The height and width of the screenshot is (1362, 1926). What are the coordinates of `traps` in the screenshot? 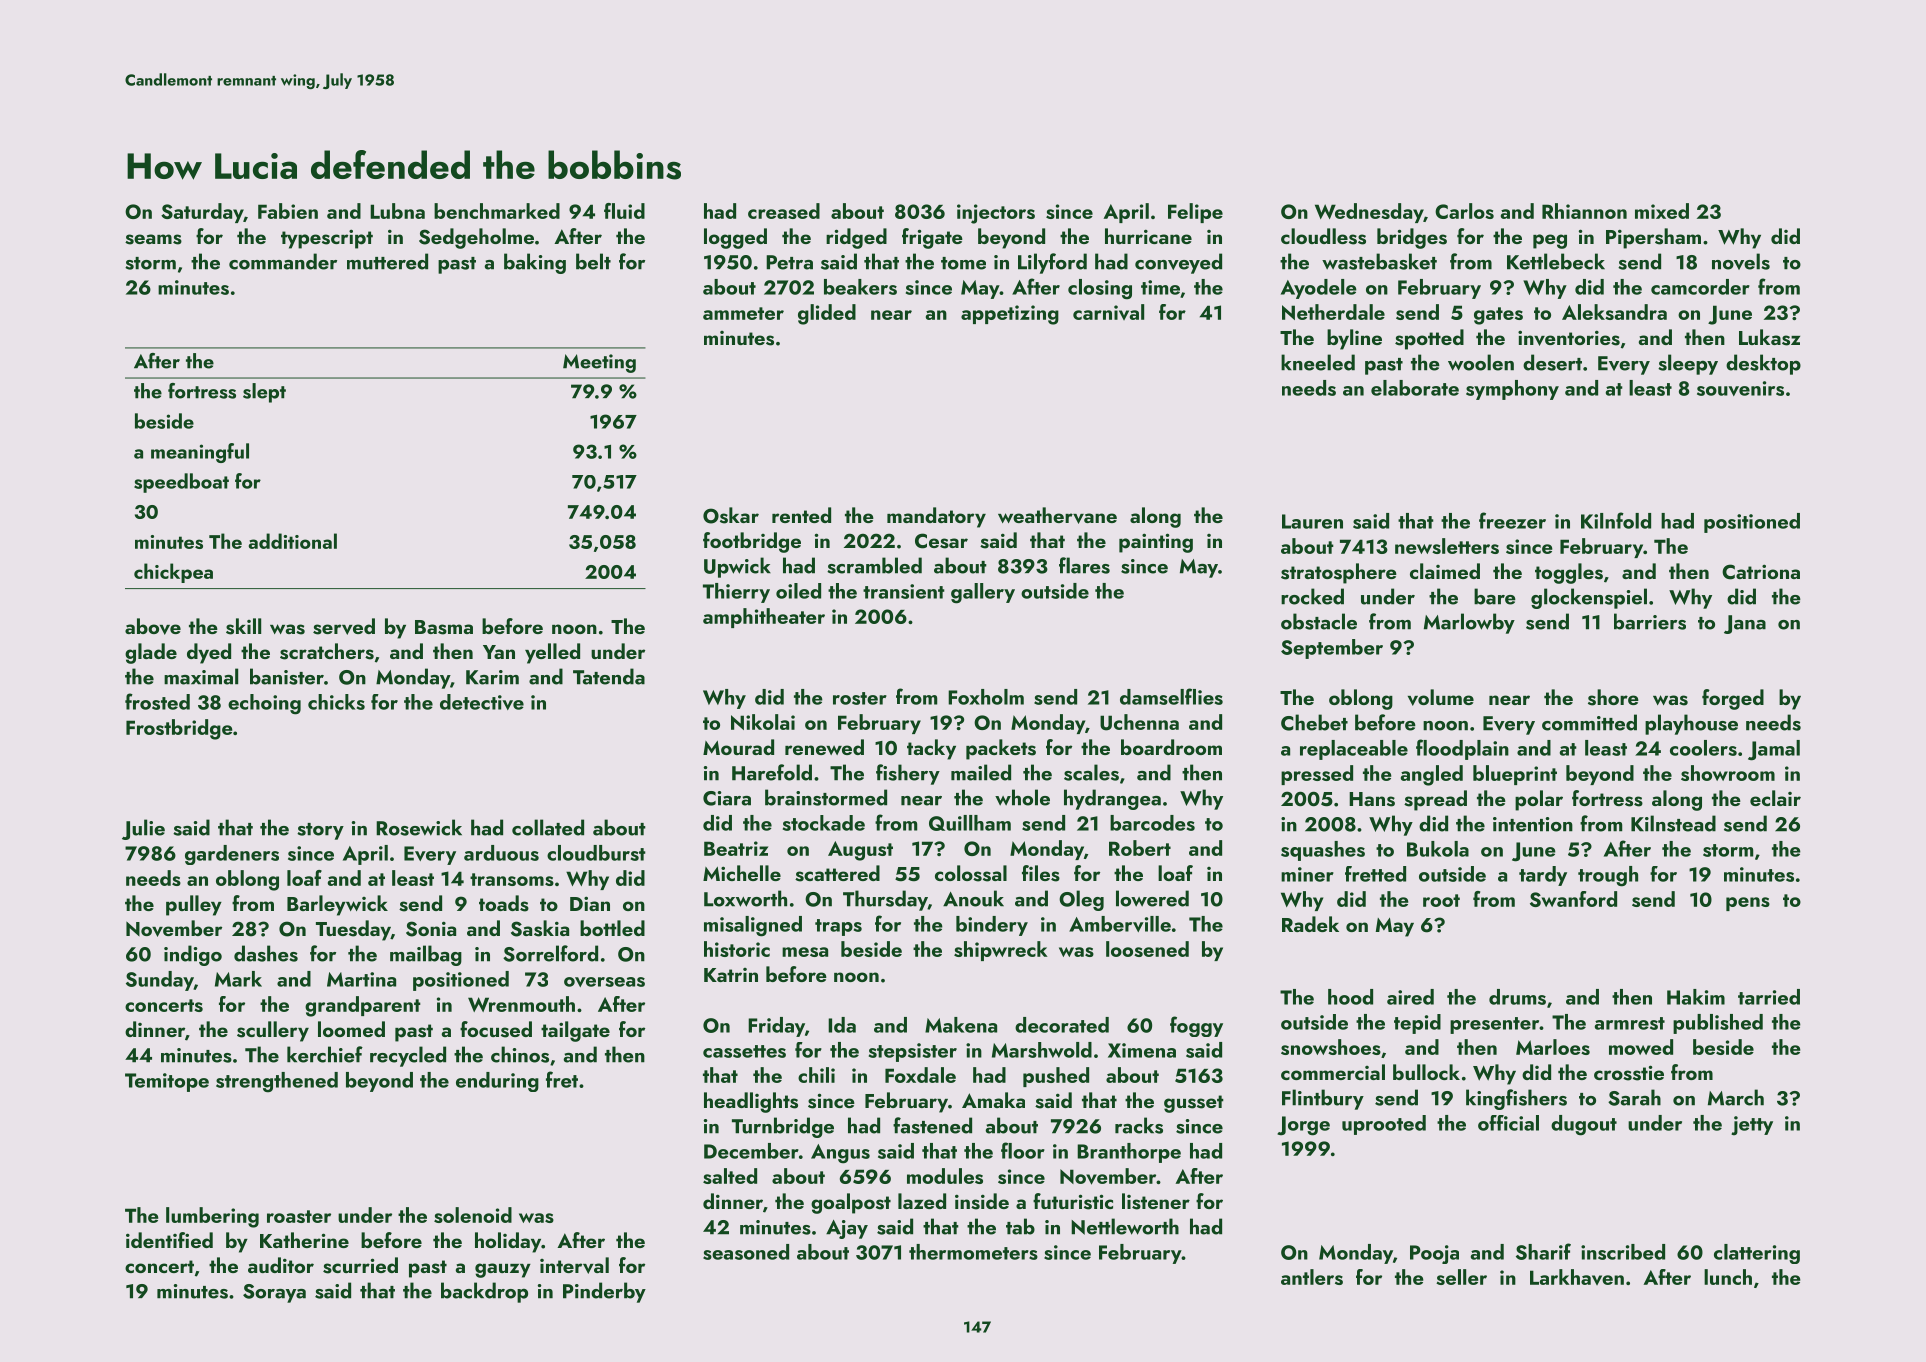 It's located at (838, 927).
